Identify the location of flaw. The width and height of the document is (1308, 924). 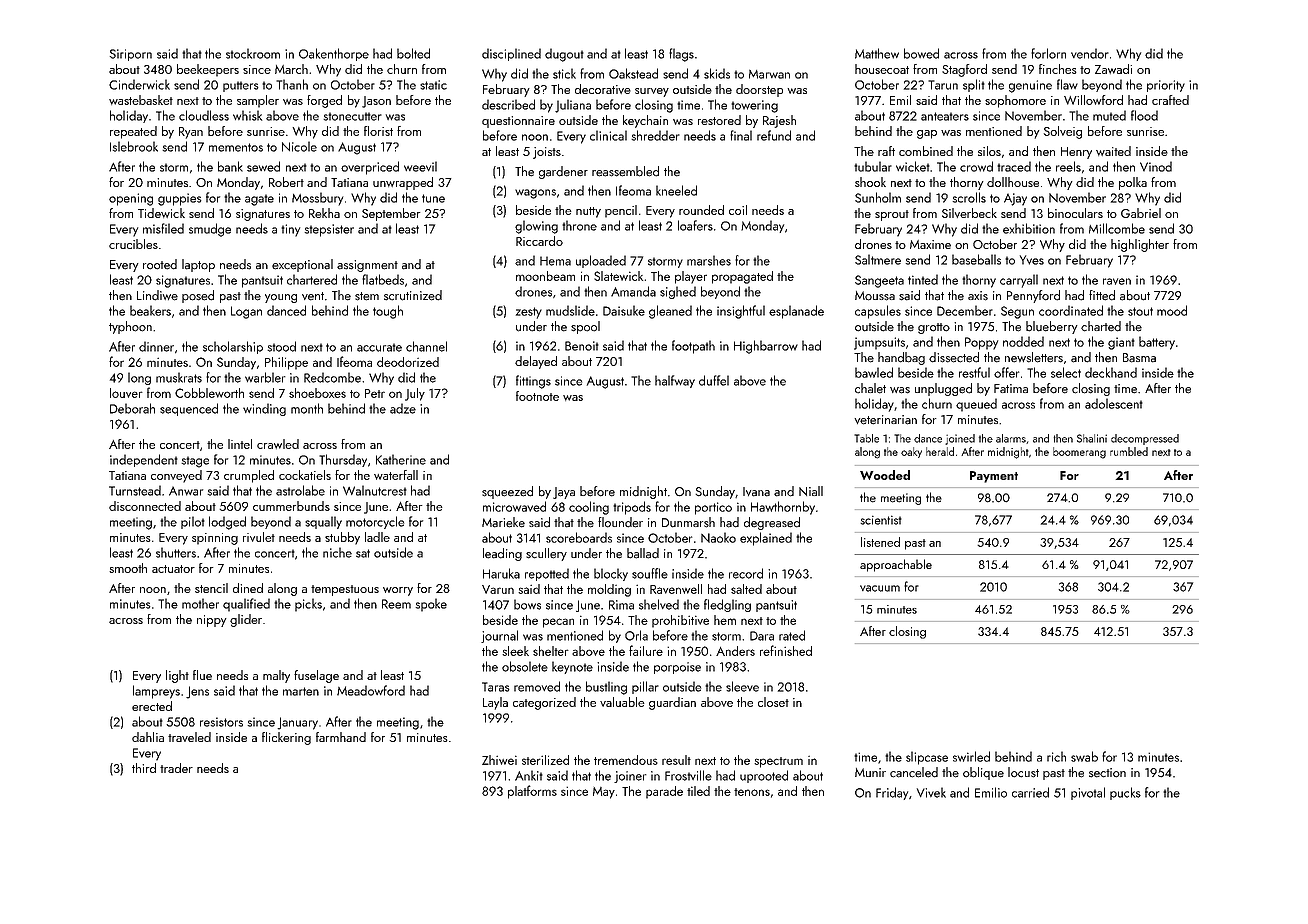
(1067, 84).
